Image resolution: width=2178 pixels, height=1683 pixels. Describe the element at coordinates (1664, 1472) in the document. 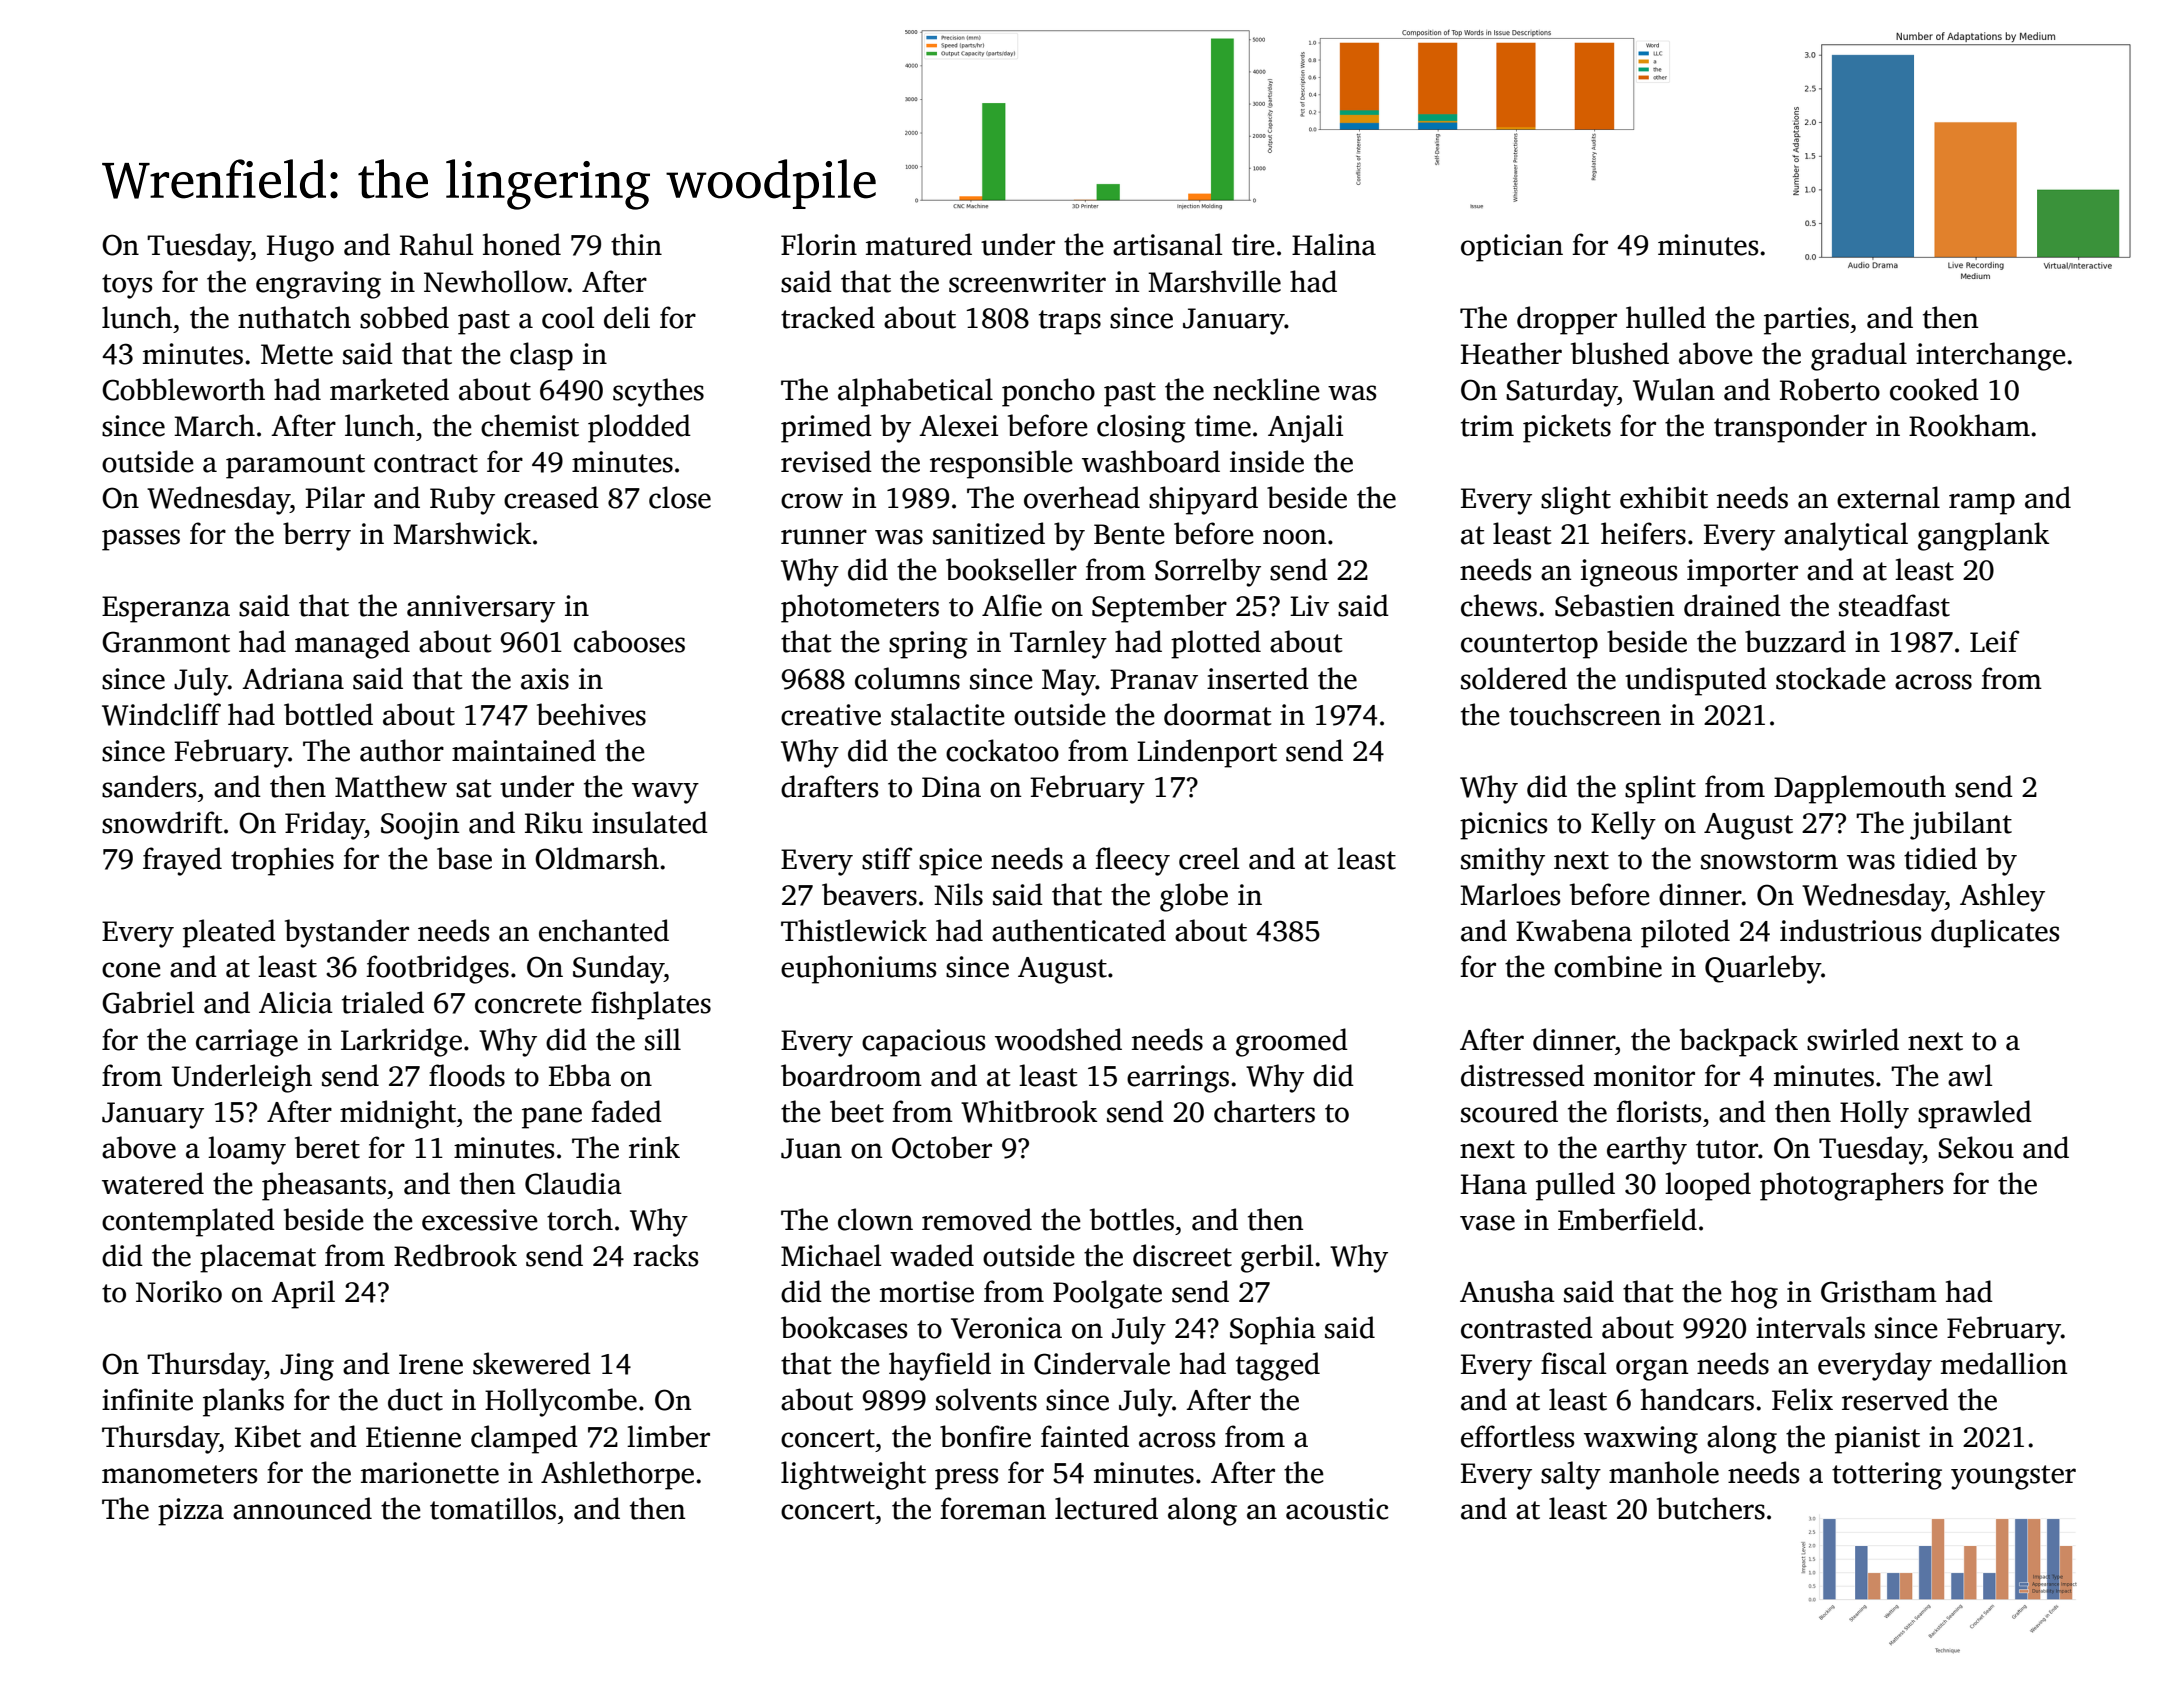

I see `manhole` at that location.
